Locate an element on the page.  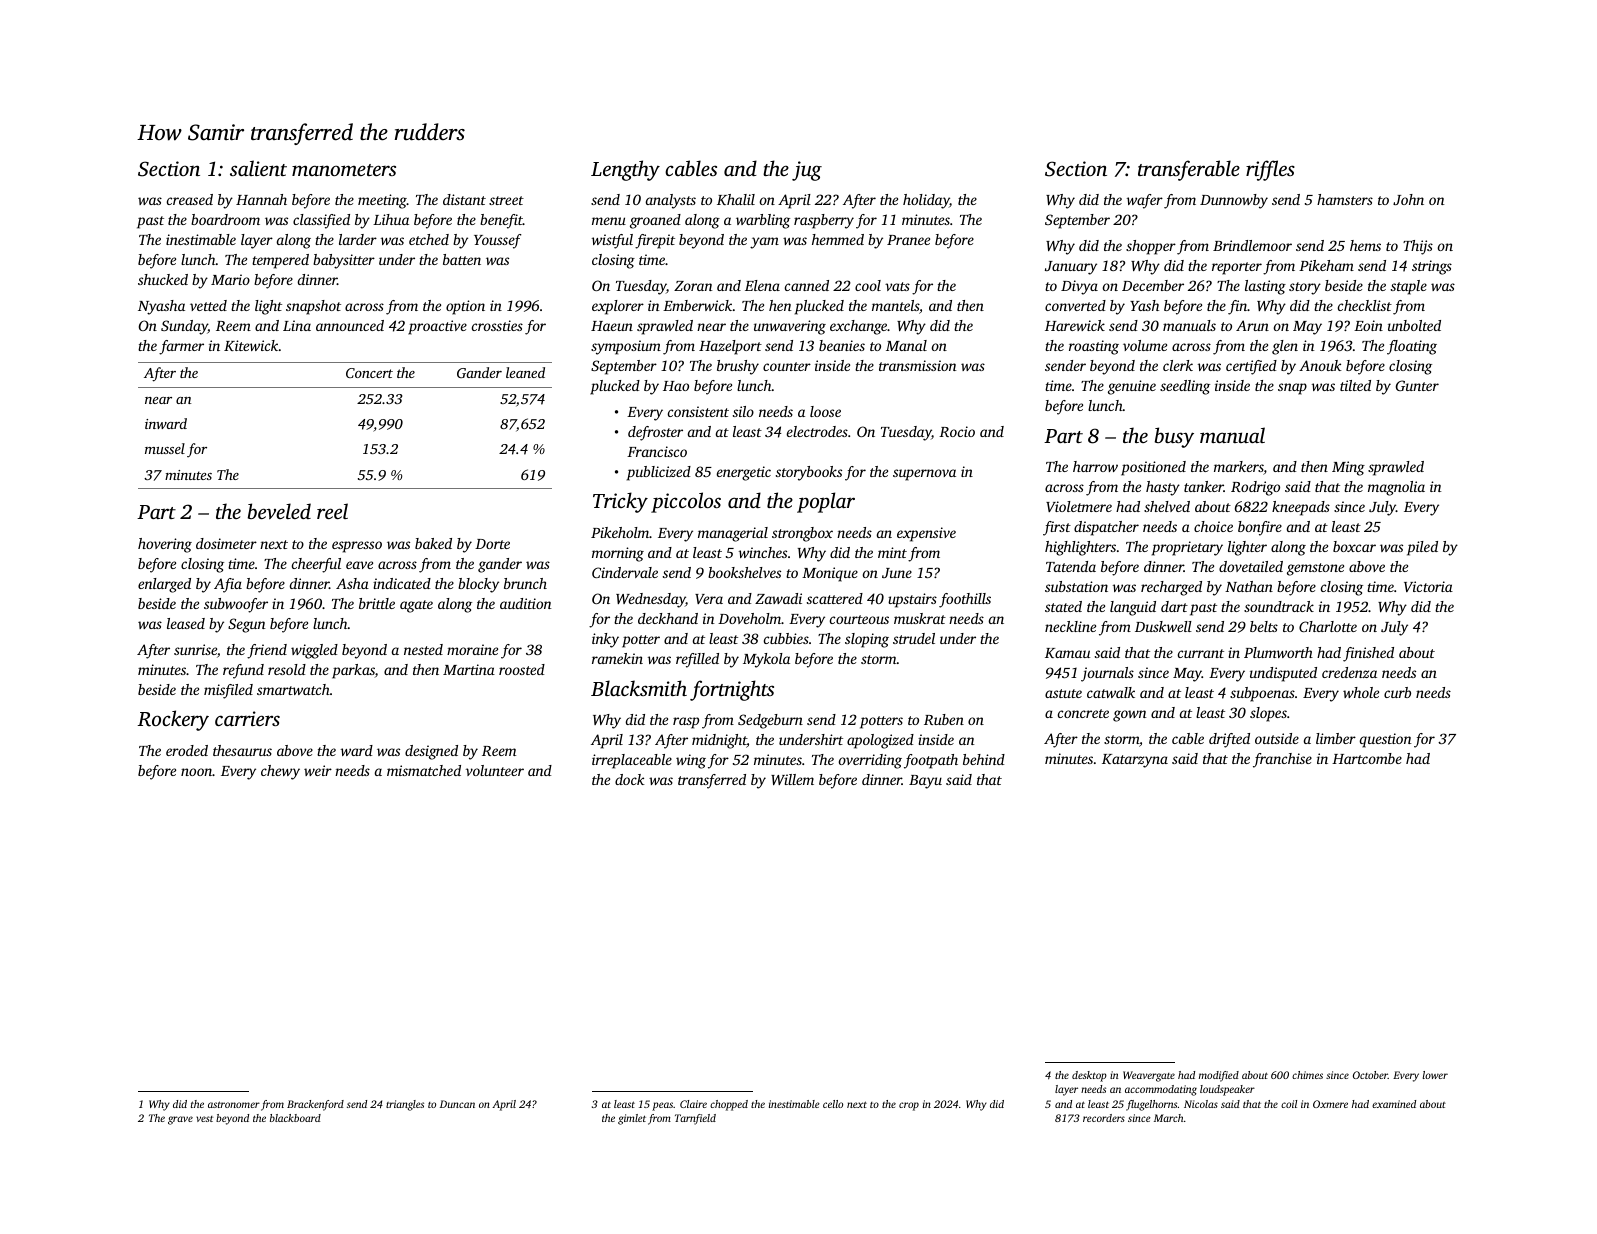
salient is located at coordinates (258, 168).
